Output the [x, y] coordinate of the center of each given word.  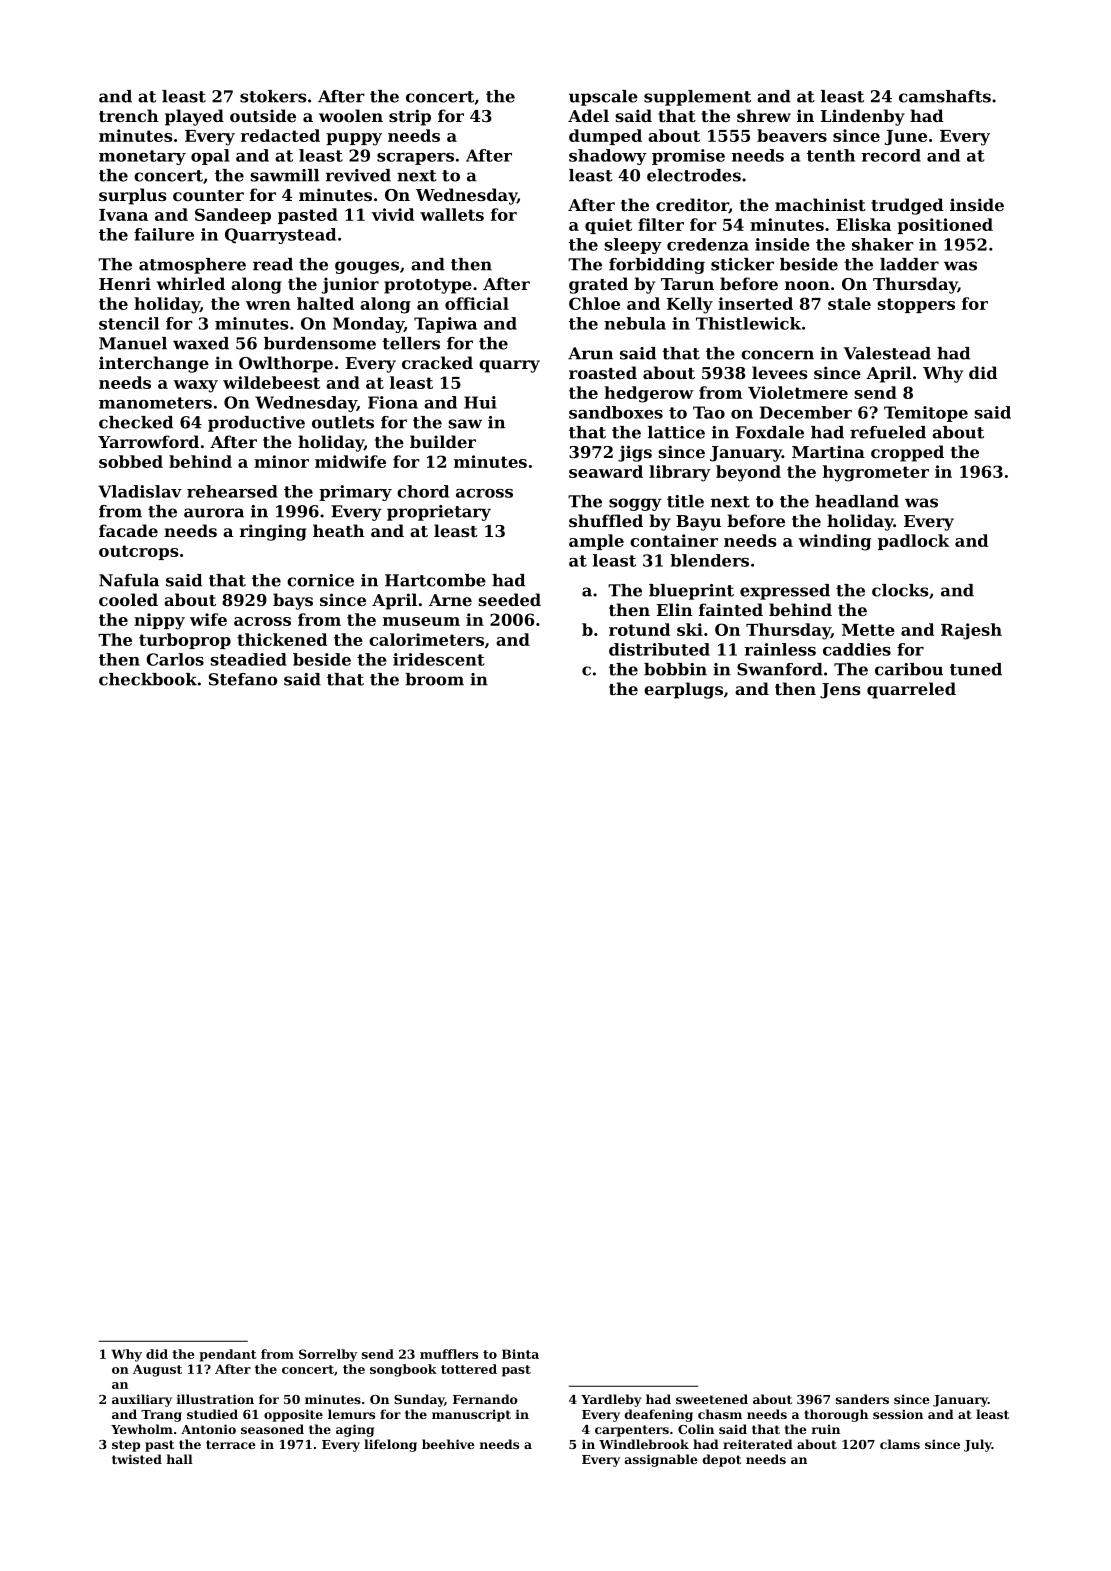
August [157, 1370]
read [273, 264]
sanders [862, 1399]
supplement [697, 98]
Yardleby [611, 1400]
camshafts [945, 96]
